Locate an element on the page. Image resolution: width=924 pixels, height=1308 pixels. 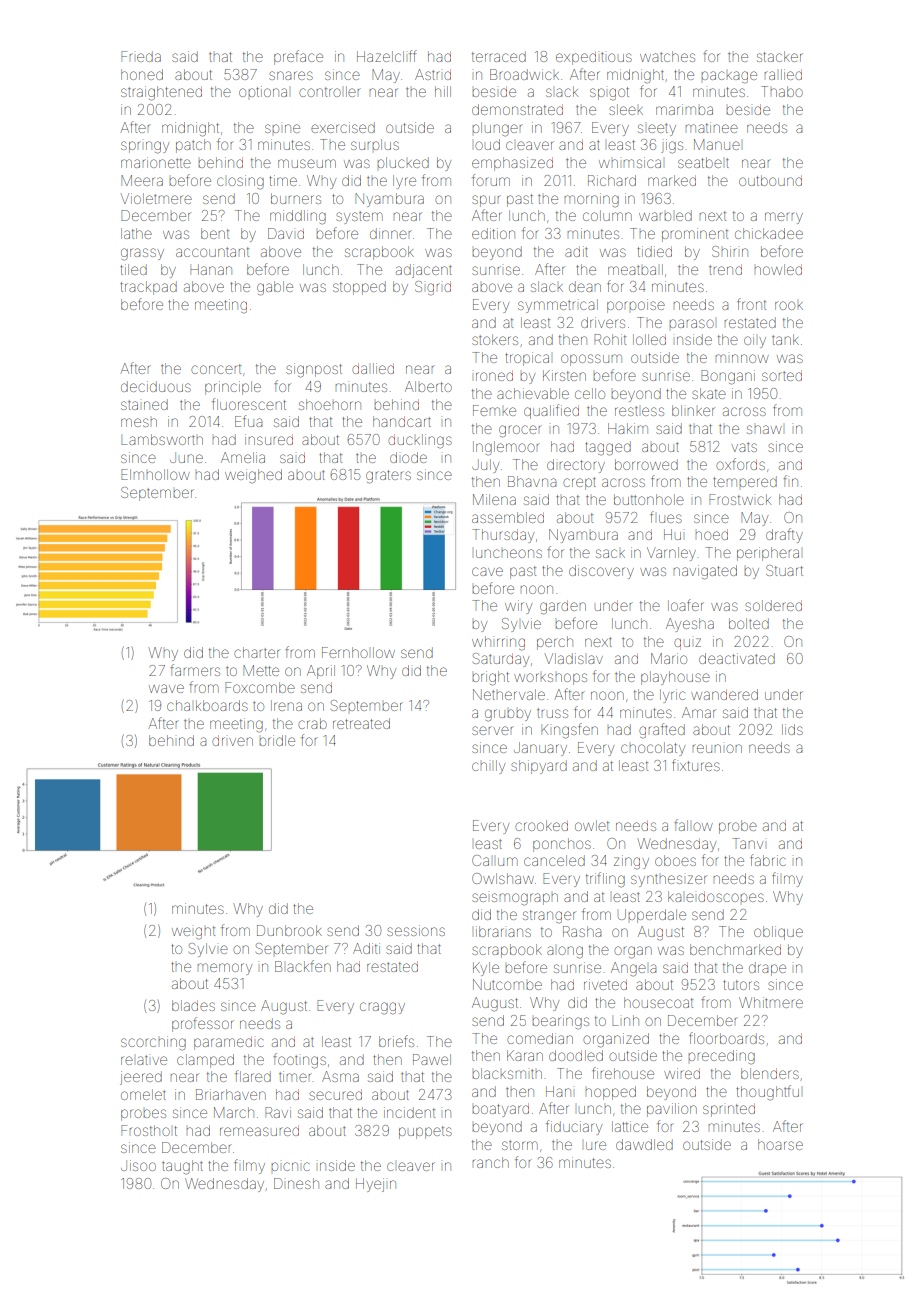
dawdled is located at coordinates (644, 1144).
